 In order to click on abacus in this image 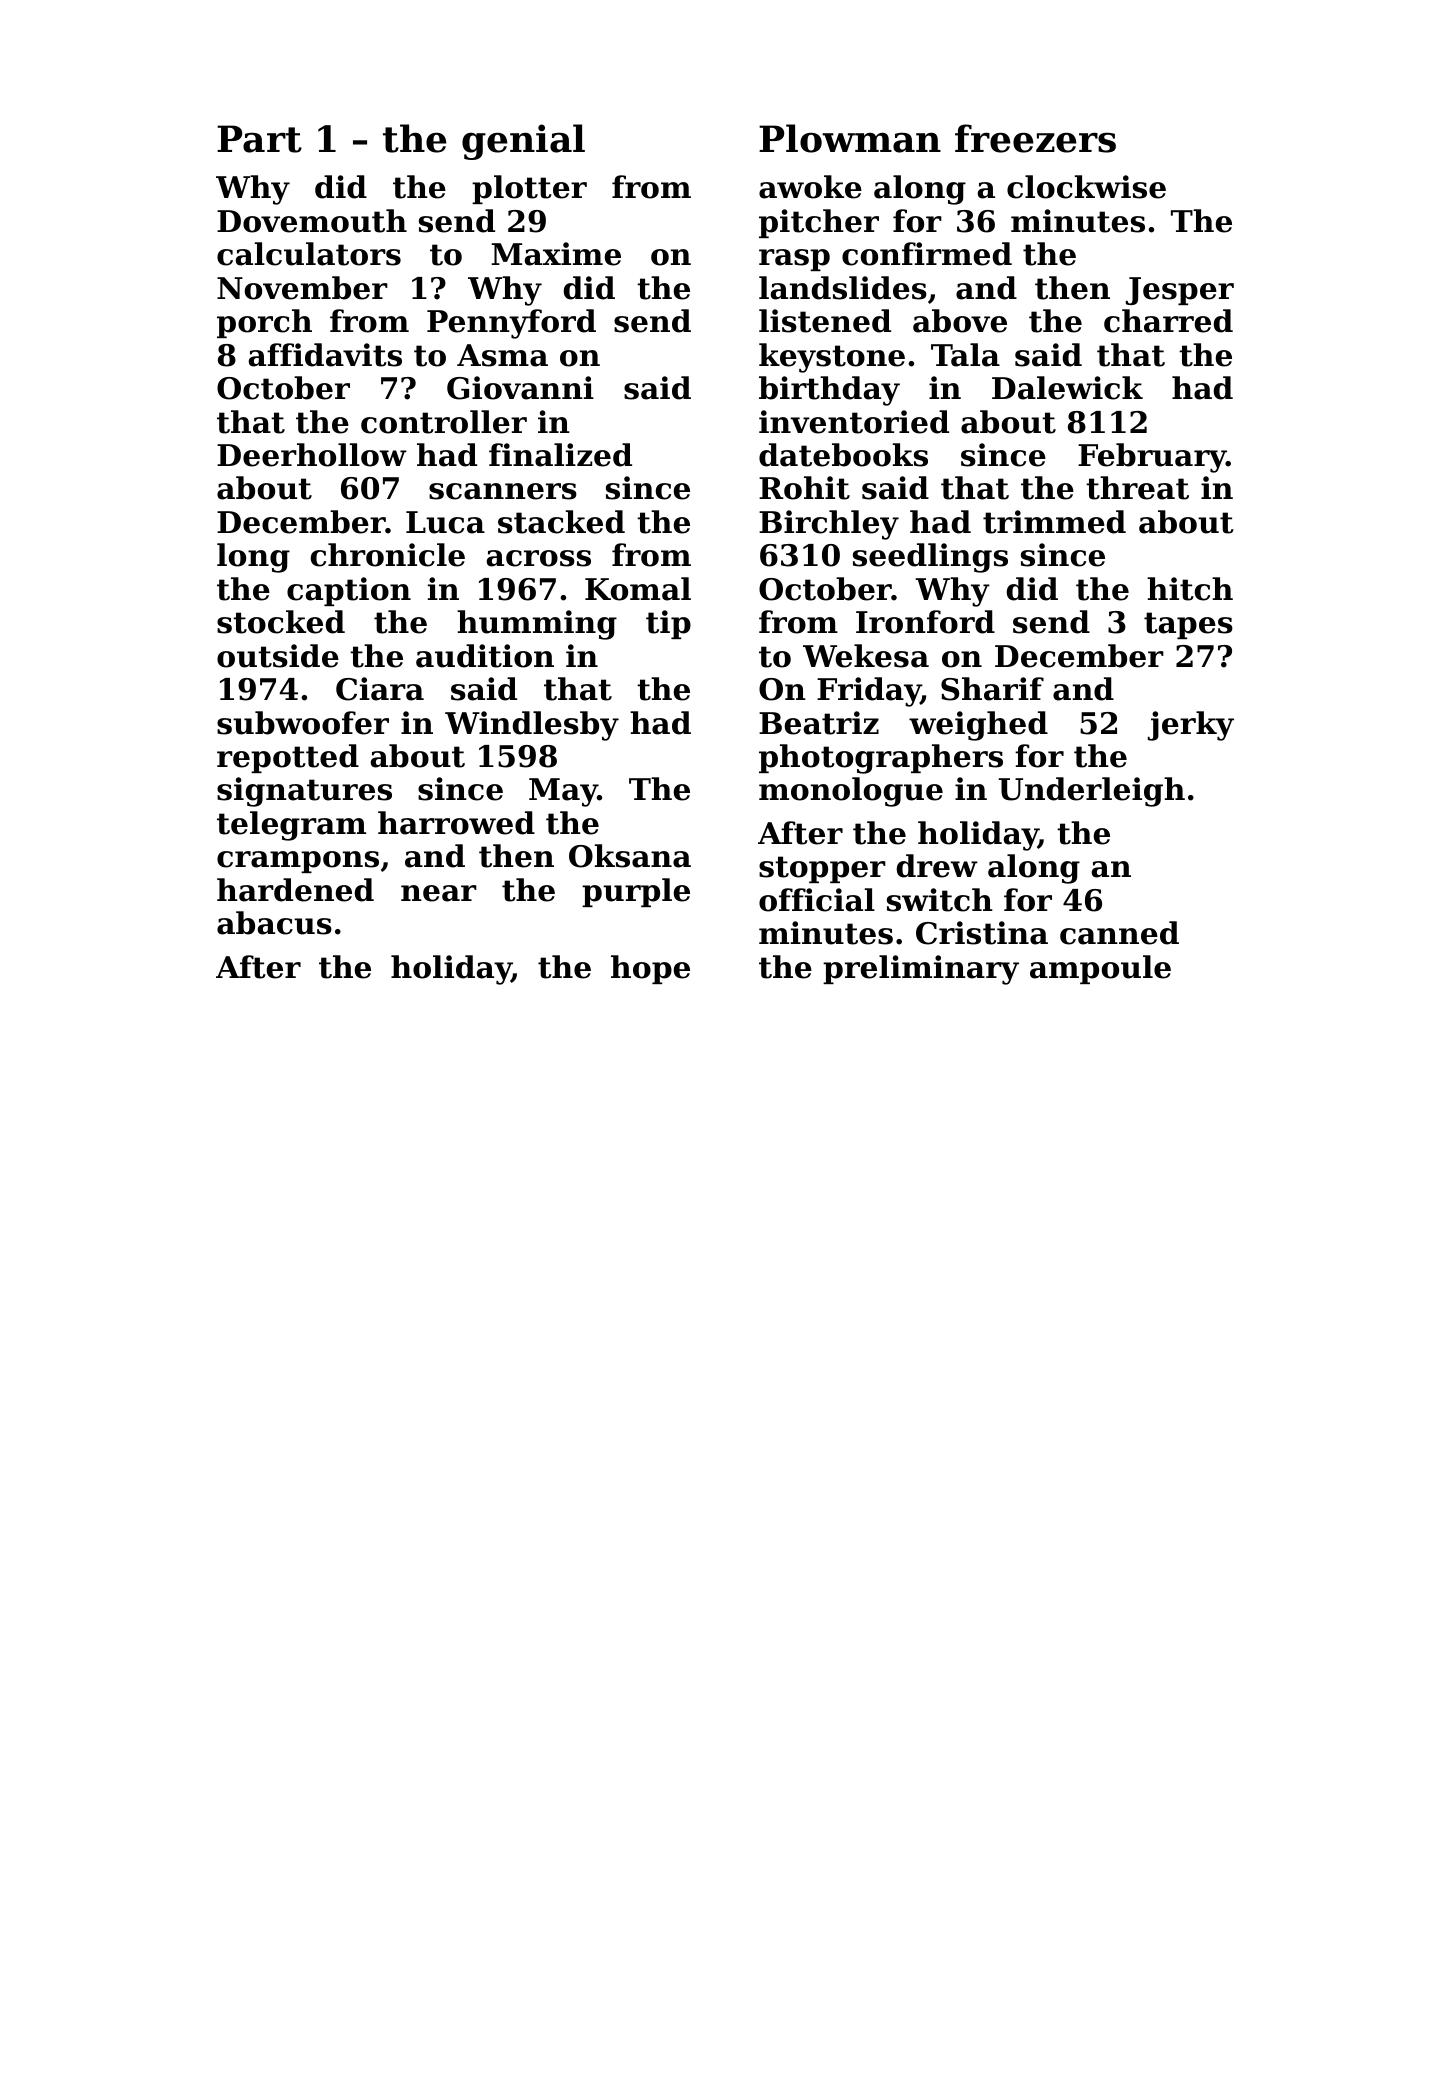, I will do `click(274, 923)`.
